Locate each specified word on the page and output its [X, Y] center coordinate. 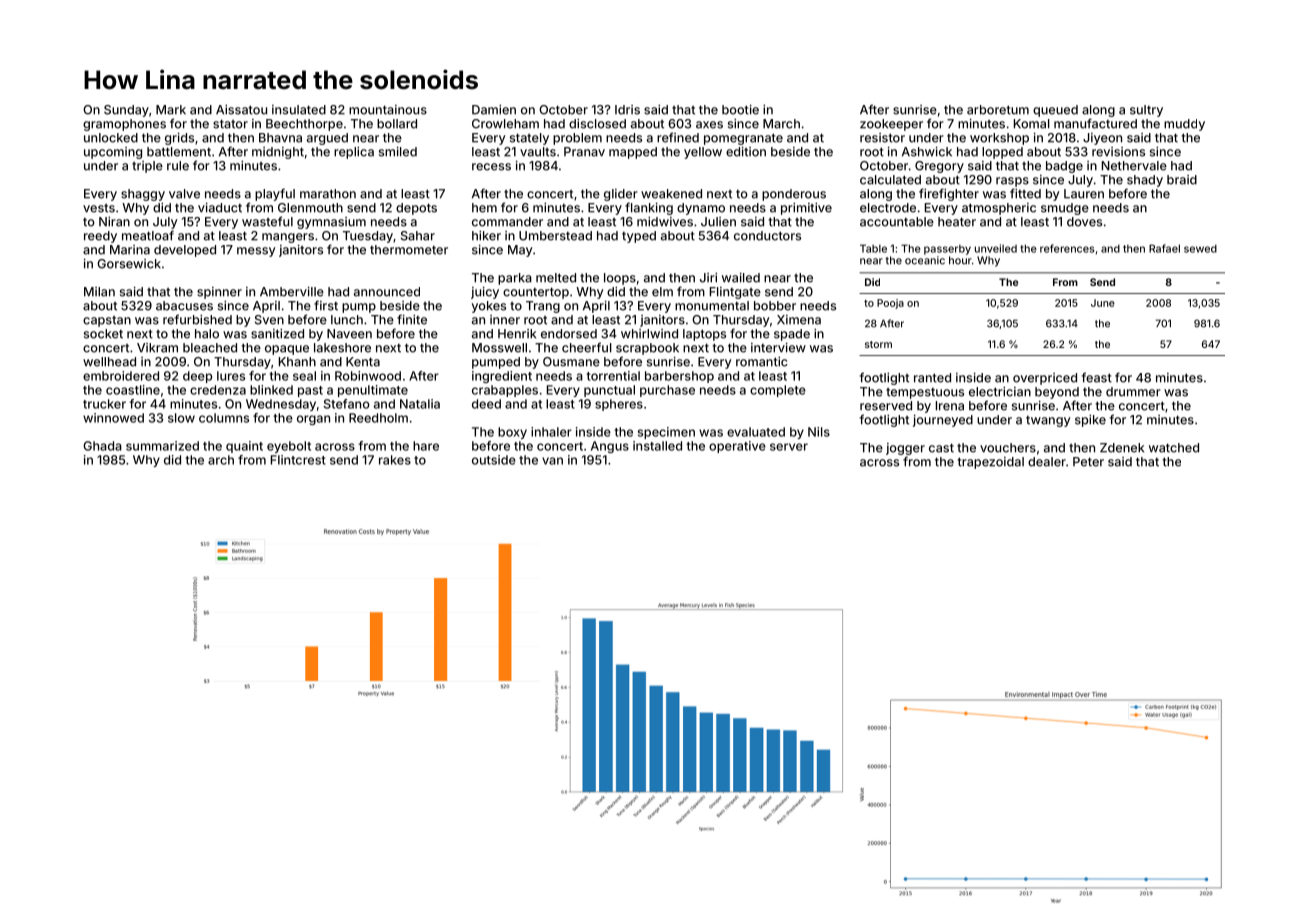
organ [313, 420]
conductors [767, 236]
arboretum [998, 110]
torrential [613, 376]
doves [1084, 222]
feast [1097, 377]
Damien [494, 110]
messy [256, 252]
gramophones [124, 125]
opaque [287, 350]
